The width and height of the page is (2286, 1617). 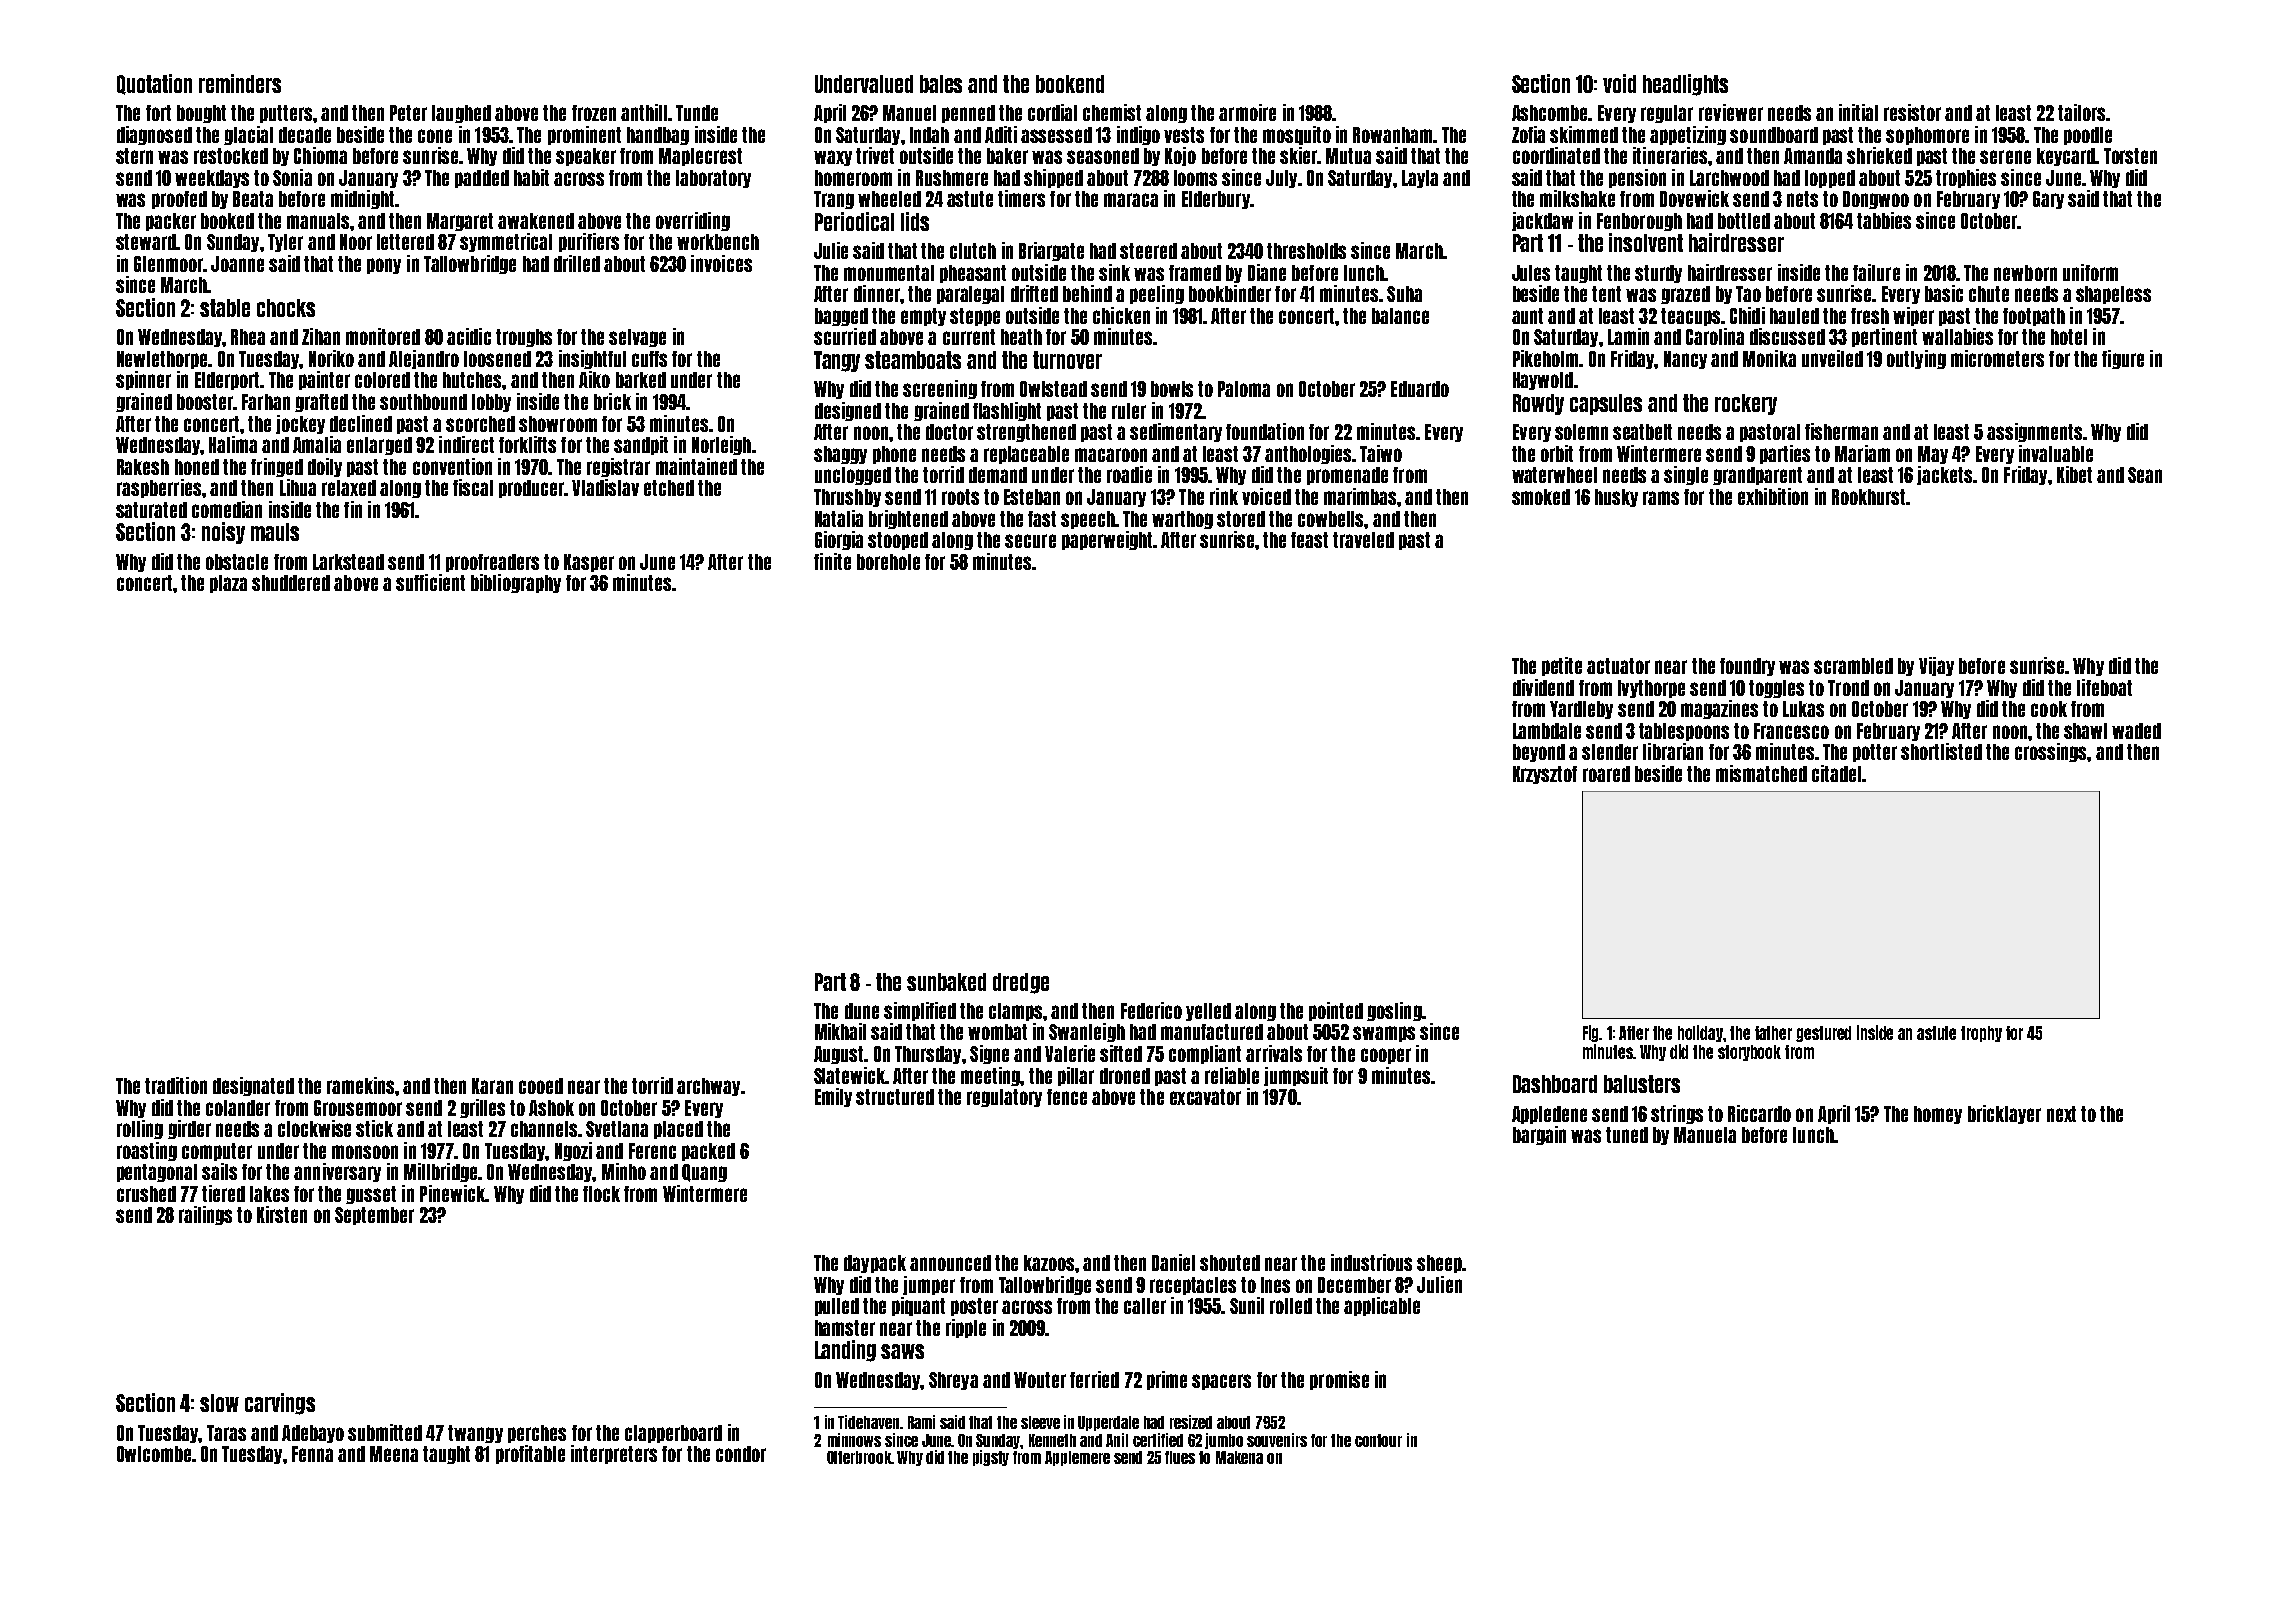 What do you see at coordinates (1685, 85) in the page?
I see `headlights` at bounding box center [1685, 85].
